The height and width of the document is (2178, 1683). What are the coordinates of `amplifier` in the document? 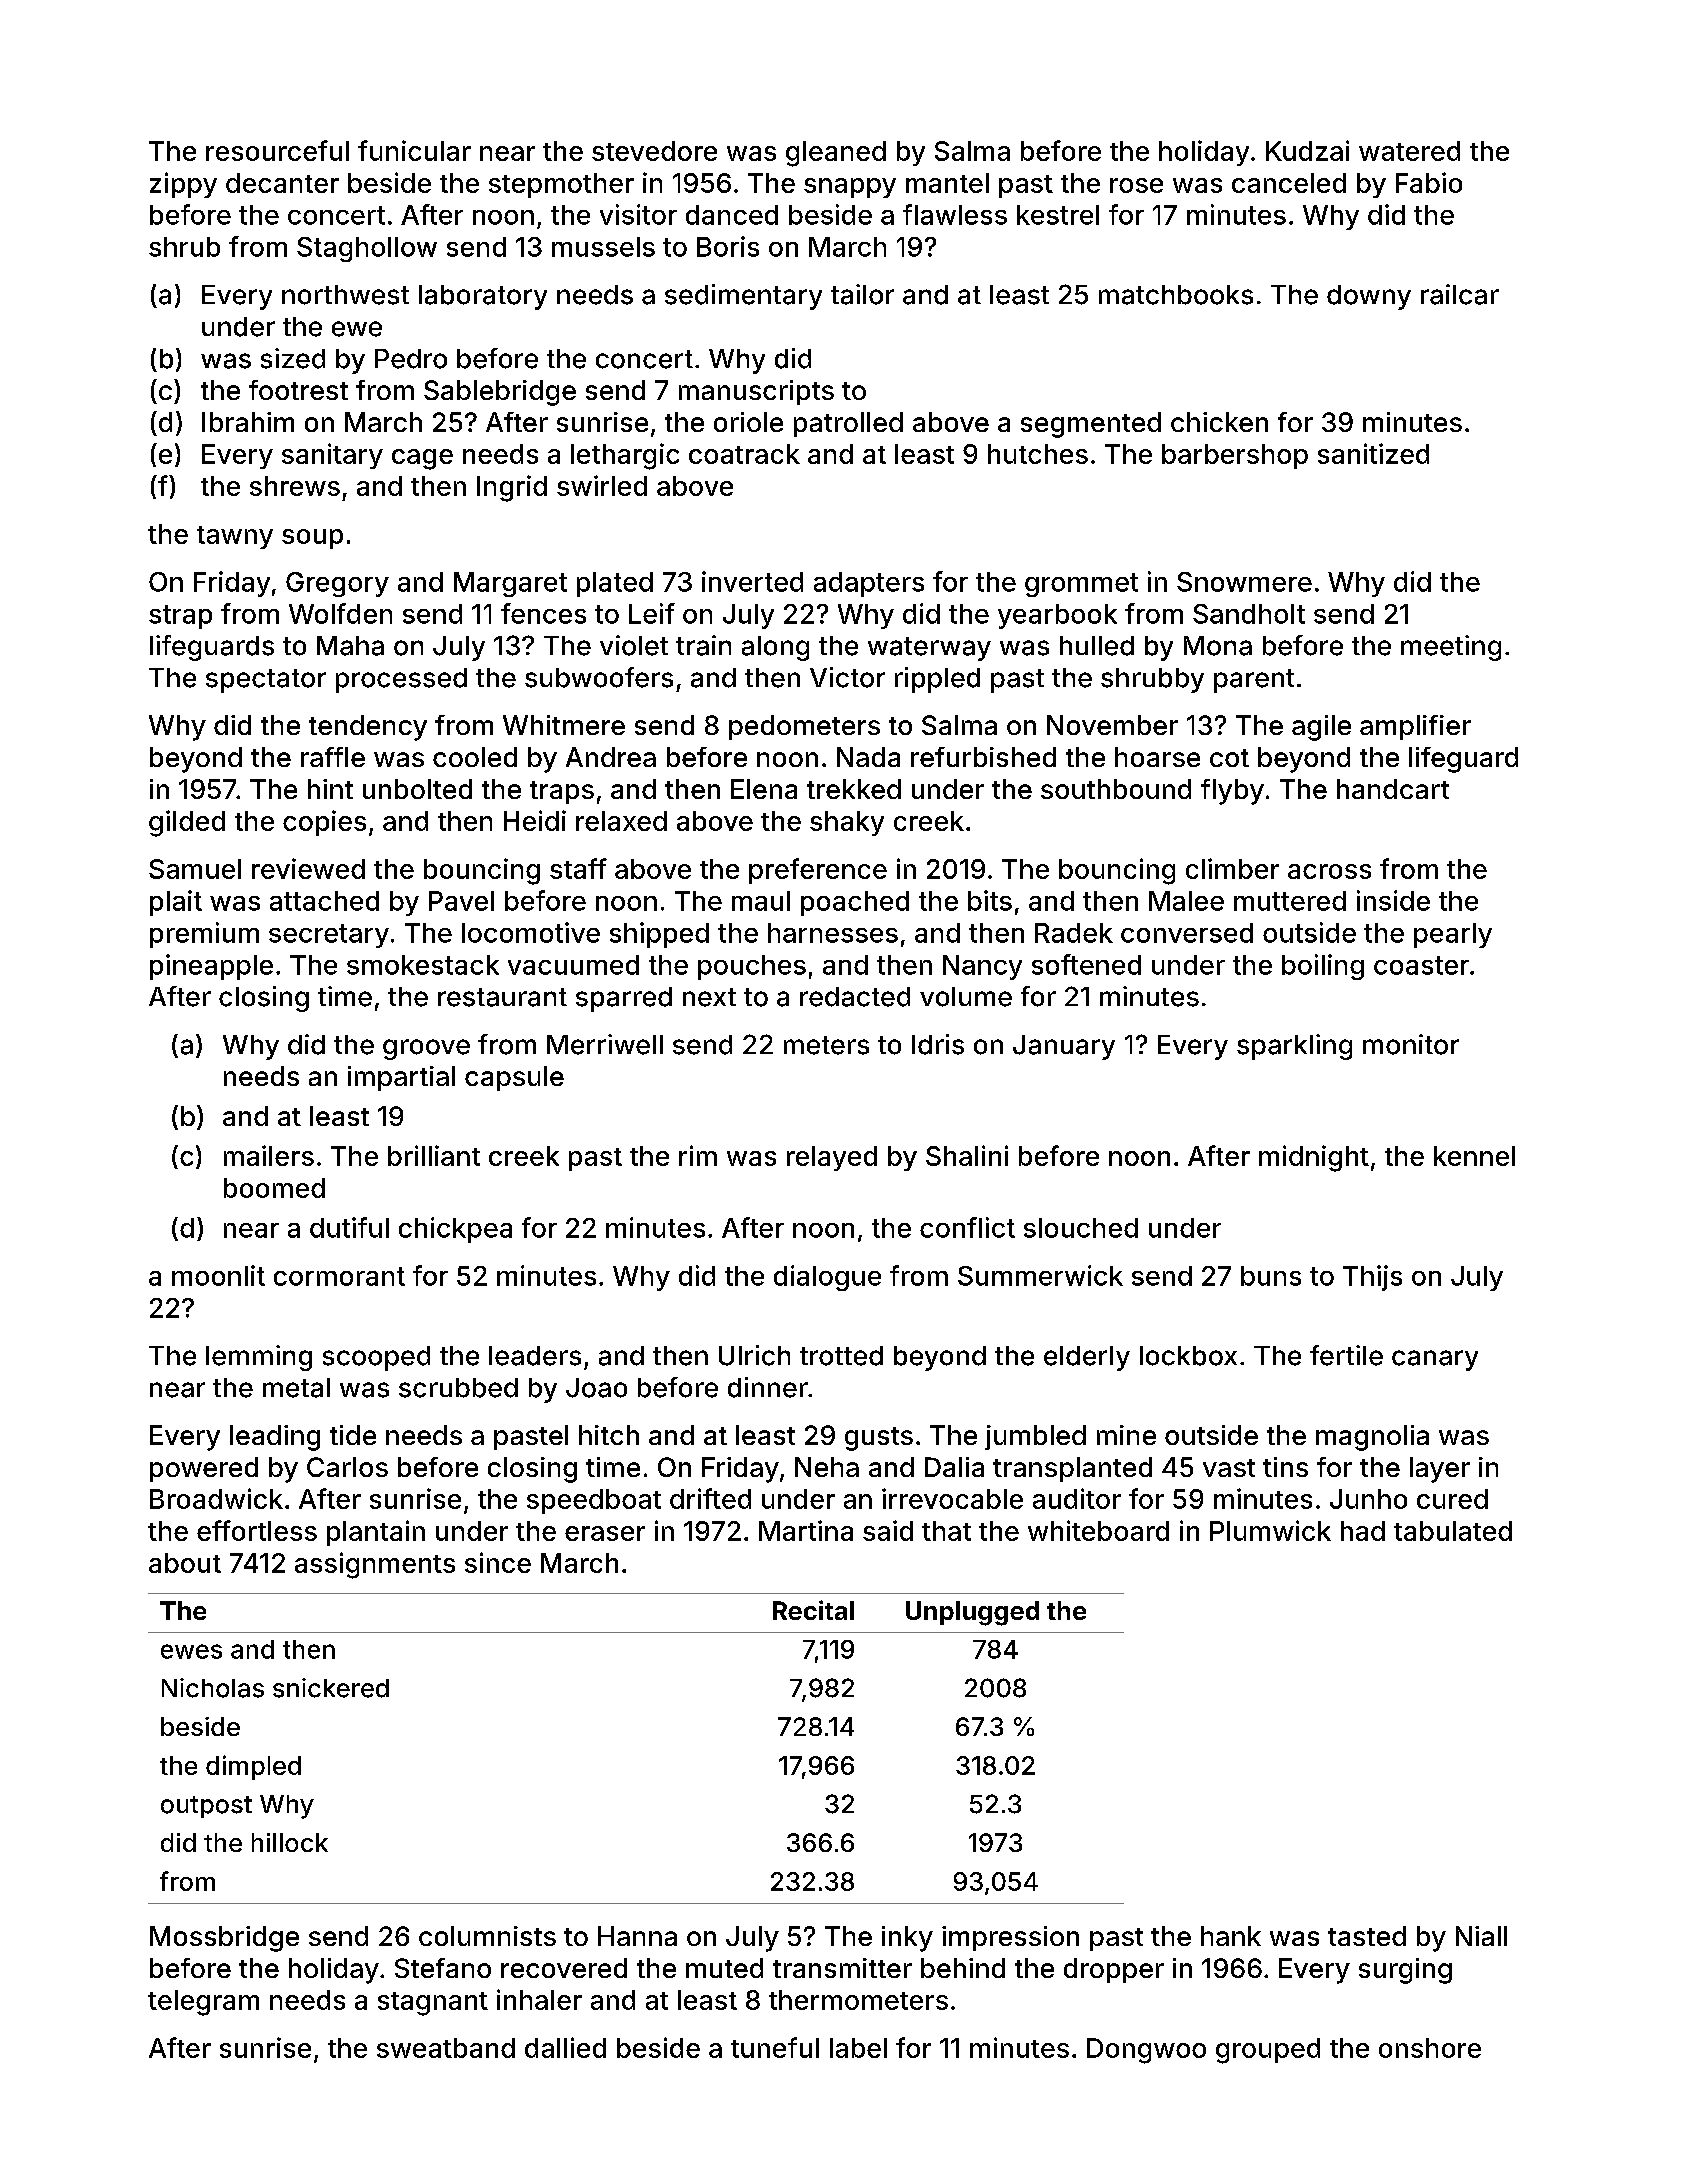 It's located at (1415, 727).
